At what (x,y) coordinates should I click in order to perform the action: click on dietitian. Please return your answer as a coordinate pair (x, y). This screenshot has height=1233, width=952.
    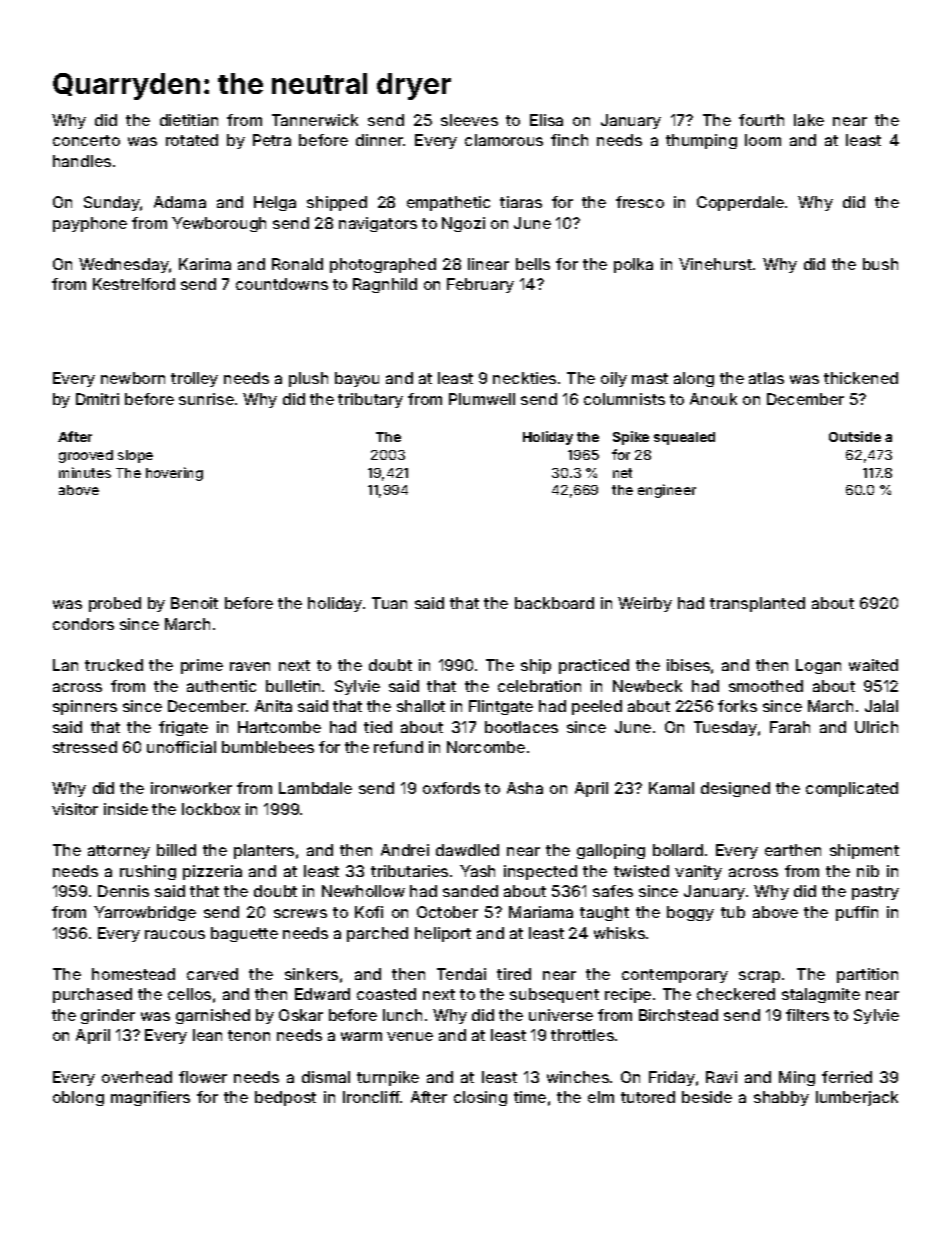
    Looking at the image, I should click on (189, 120).
